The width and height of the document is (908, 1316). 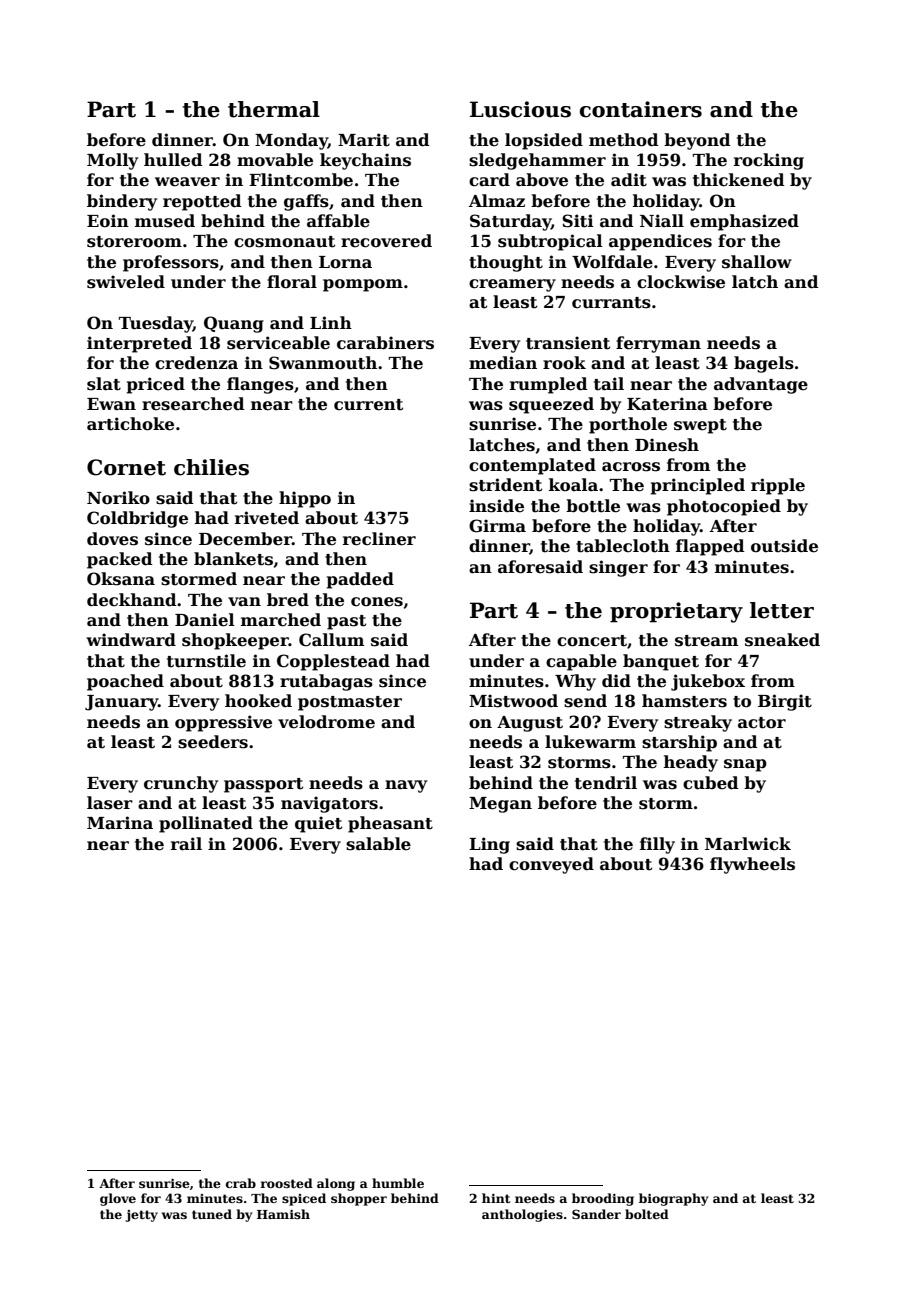 What do you see at coordinates (489, 845) in the document?
I see `Ling` at bounding box center [489, 845].
